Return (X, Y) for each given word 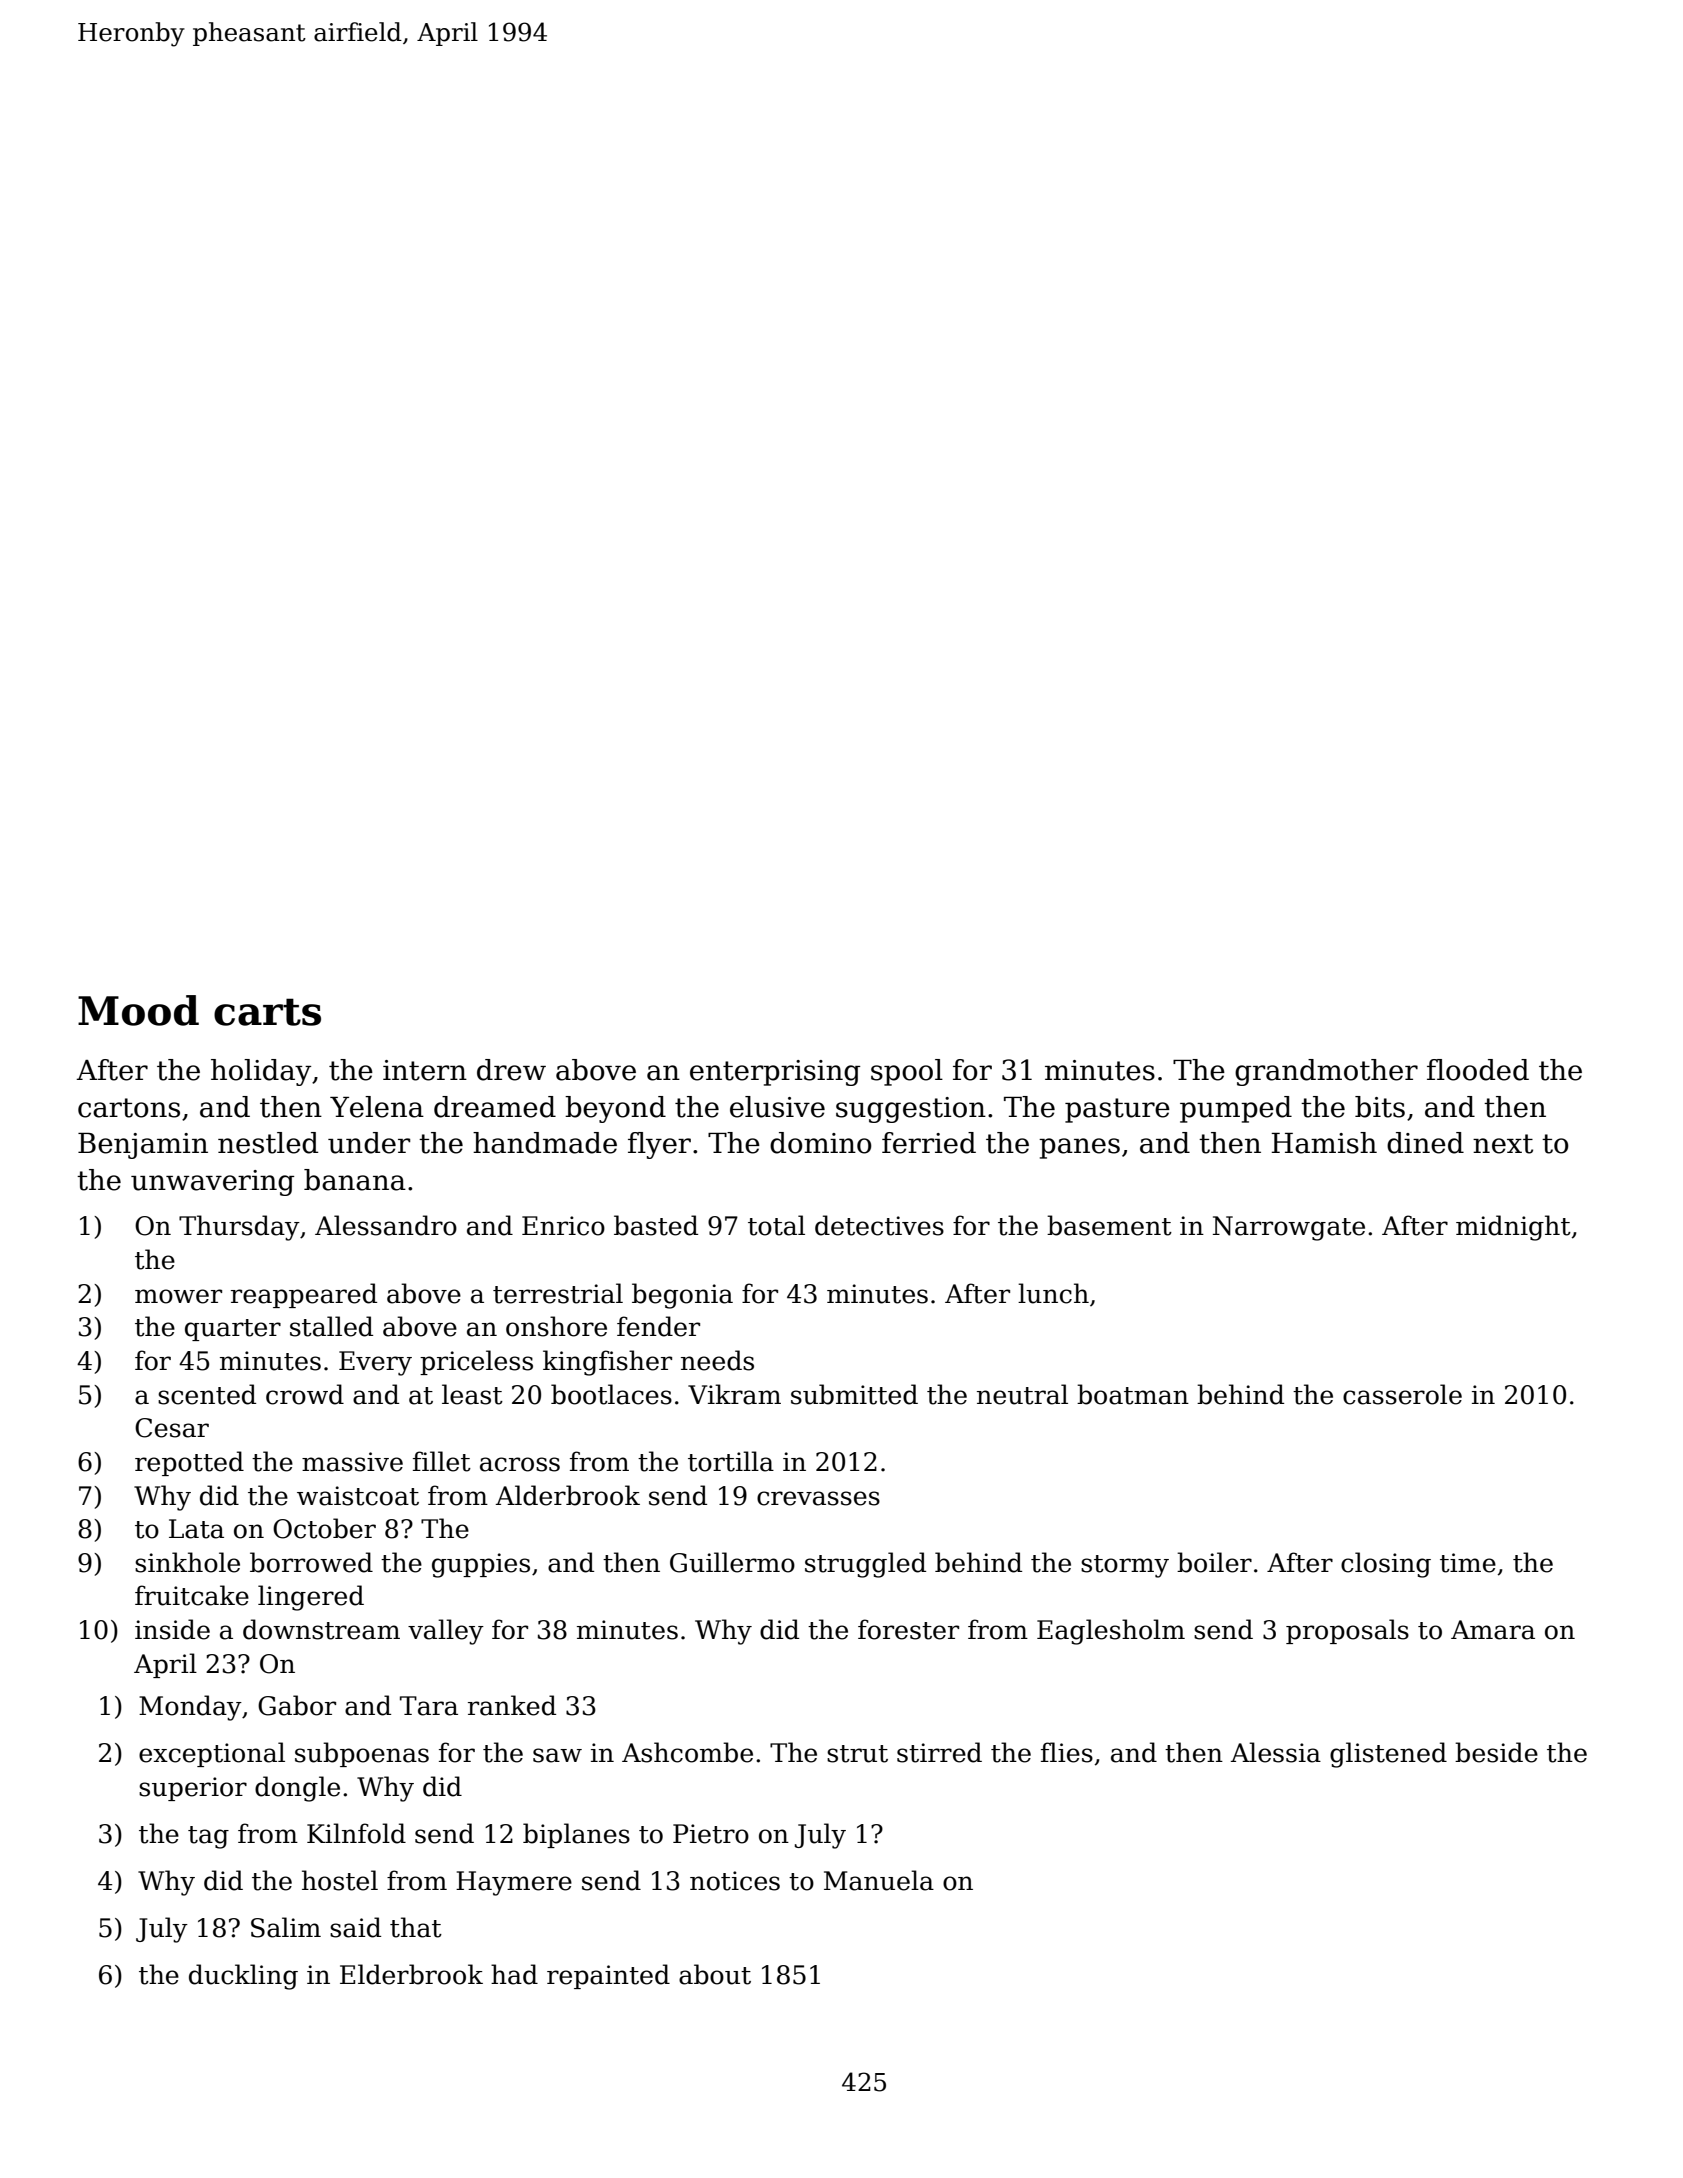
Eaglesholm (1111, 1632)
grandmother (1326, 1072)
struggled (865, 1565)
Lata (196, 1529)
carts (267, 1012)
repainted (608, 1976)
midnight (1513, 1228)
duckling (243, 1977)
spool (907, 1072)
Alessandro (386, 1225)
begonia (682, 1296)
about (715, 1974)
